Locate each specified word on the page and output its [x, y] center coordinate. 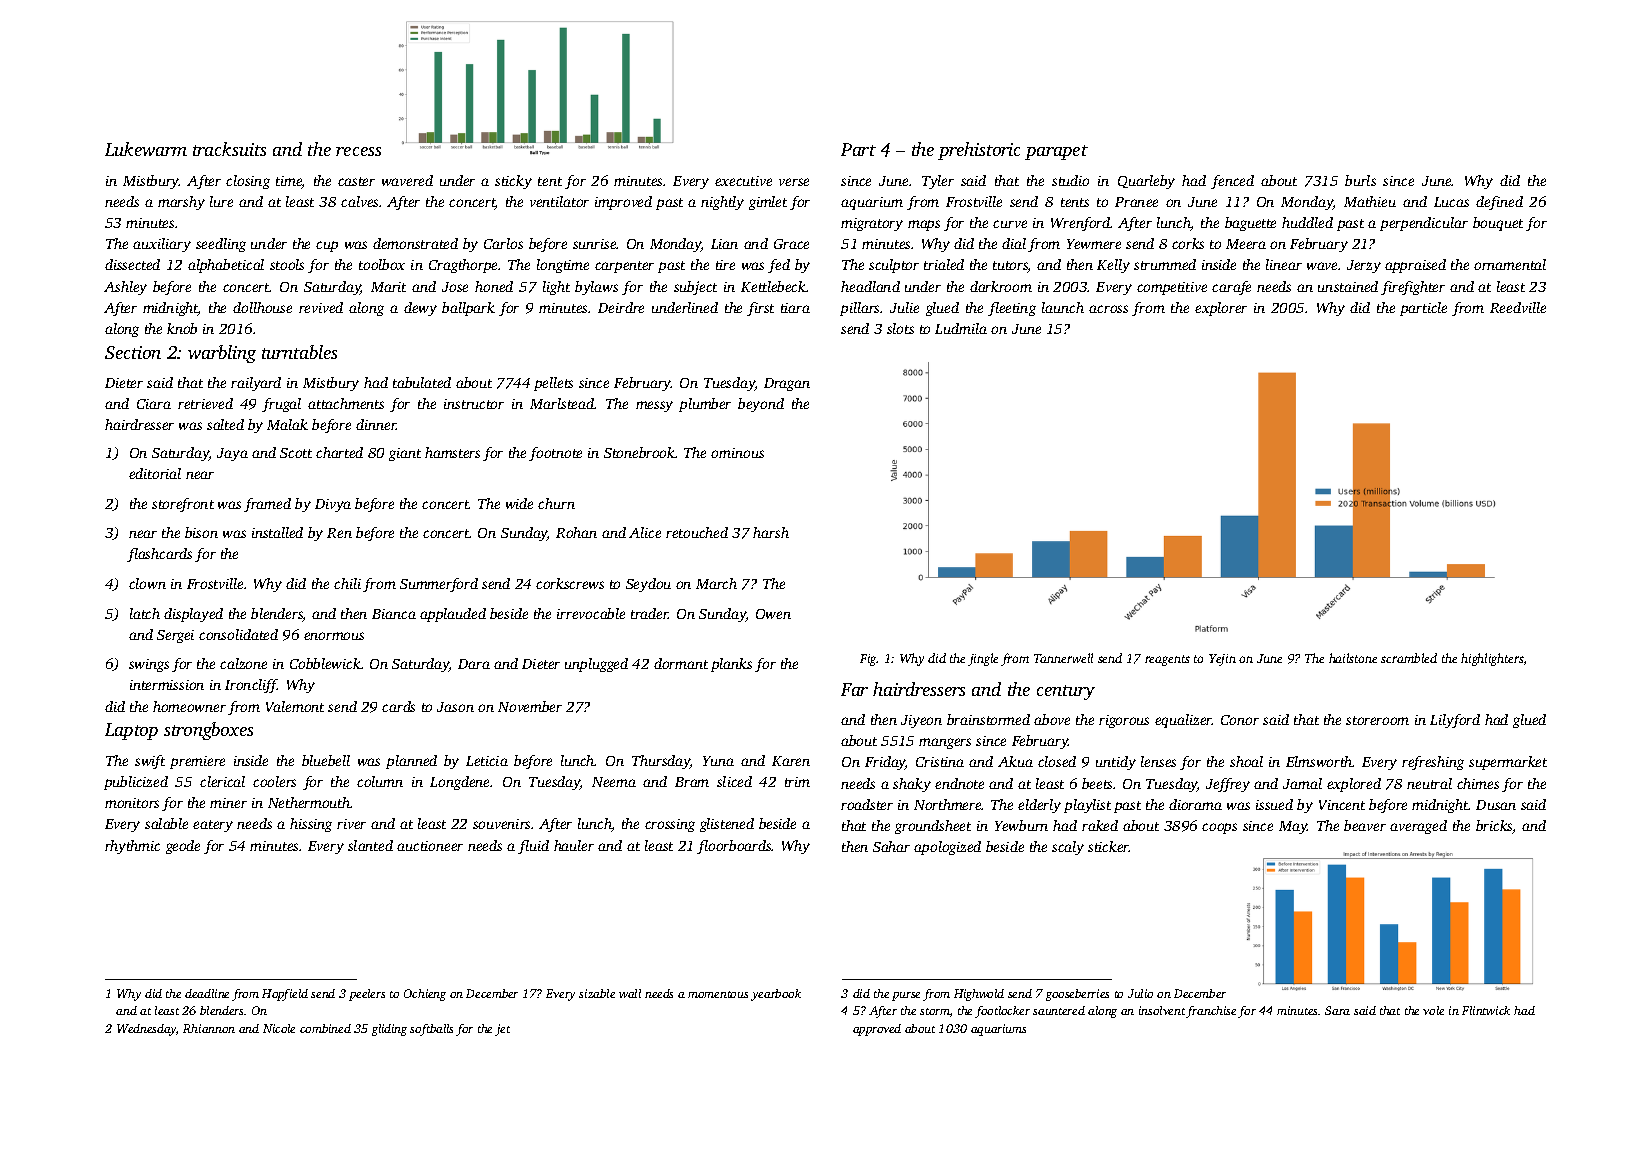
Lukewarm [146, 149]
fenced [1232, 182]
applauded [453, 615]
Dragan [787, 384]
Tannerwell [1063, 658]
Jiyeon [921, 721]
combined [325, 1028]
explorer [1221, 309]
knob [182, 328]
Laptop [131, 731]
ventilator [559, 201]
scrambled [1409, 658]
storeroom [1377, 720]
